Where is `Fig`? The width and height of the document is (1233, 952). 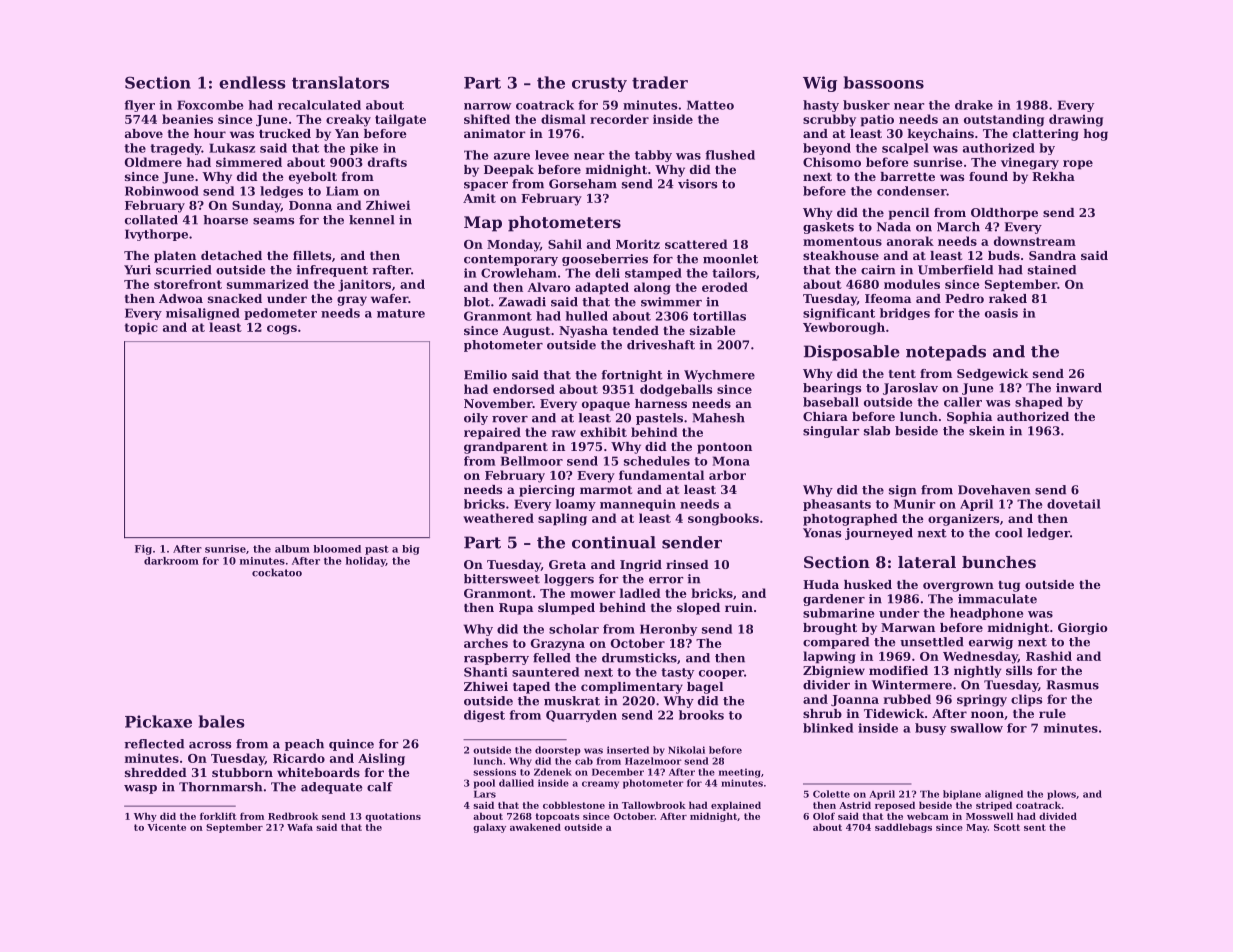
Fig is located at coordinates (143, 550).
